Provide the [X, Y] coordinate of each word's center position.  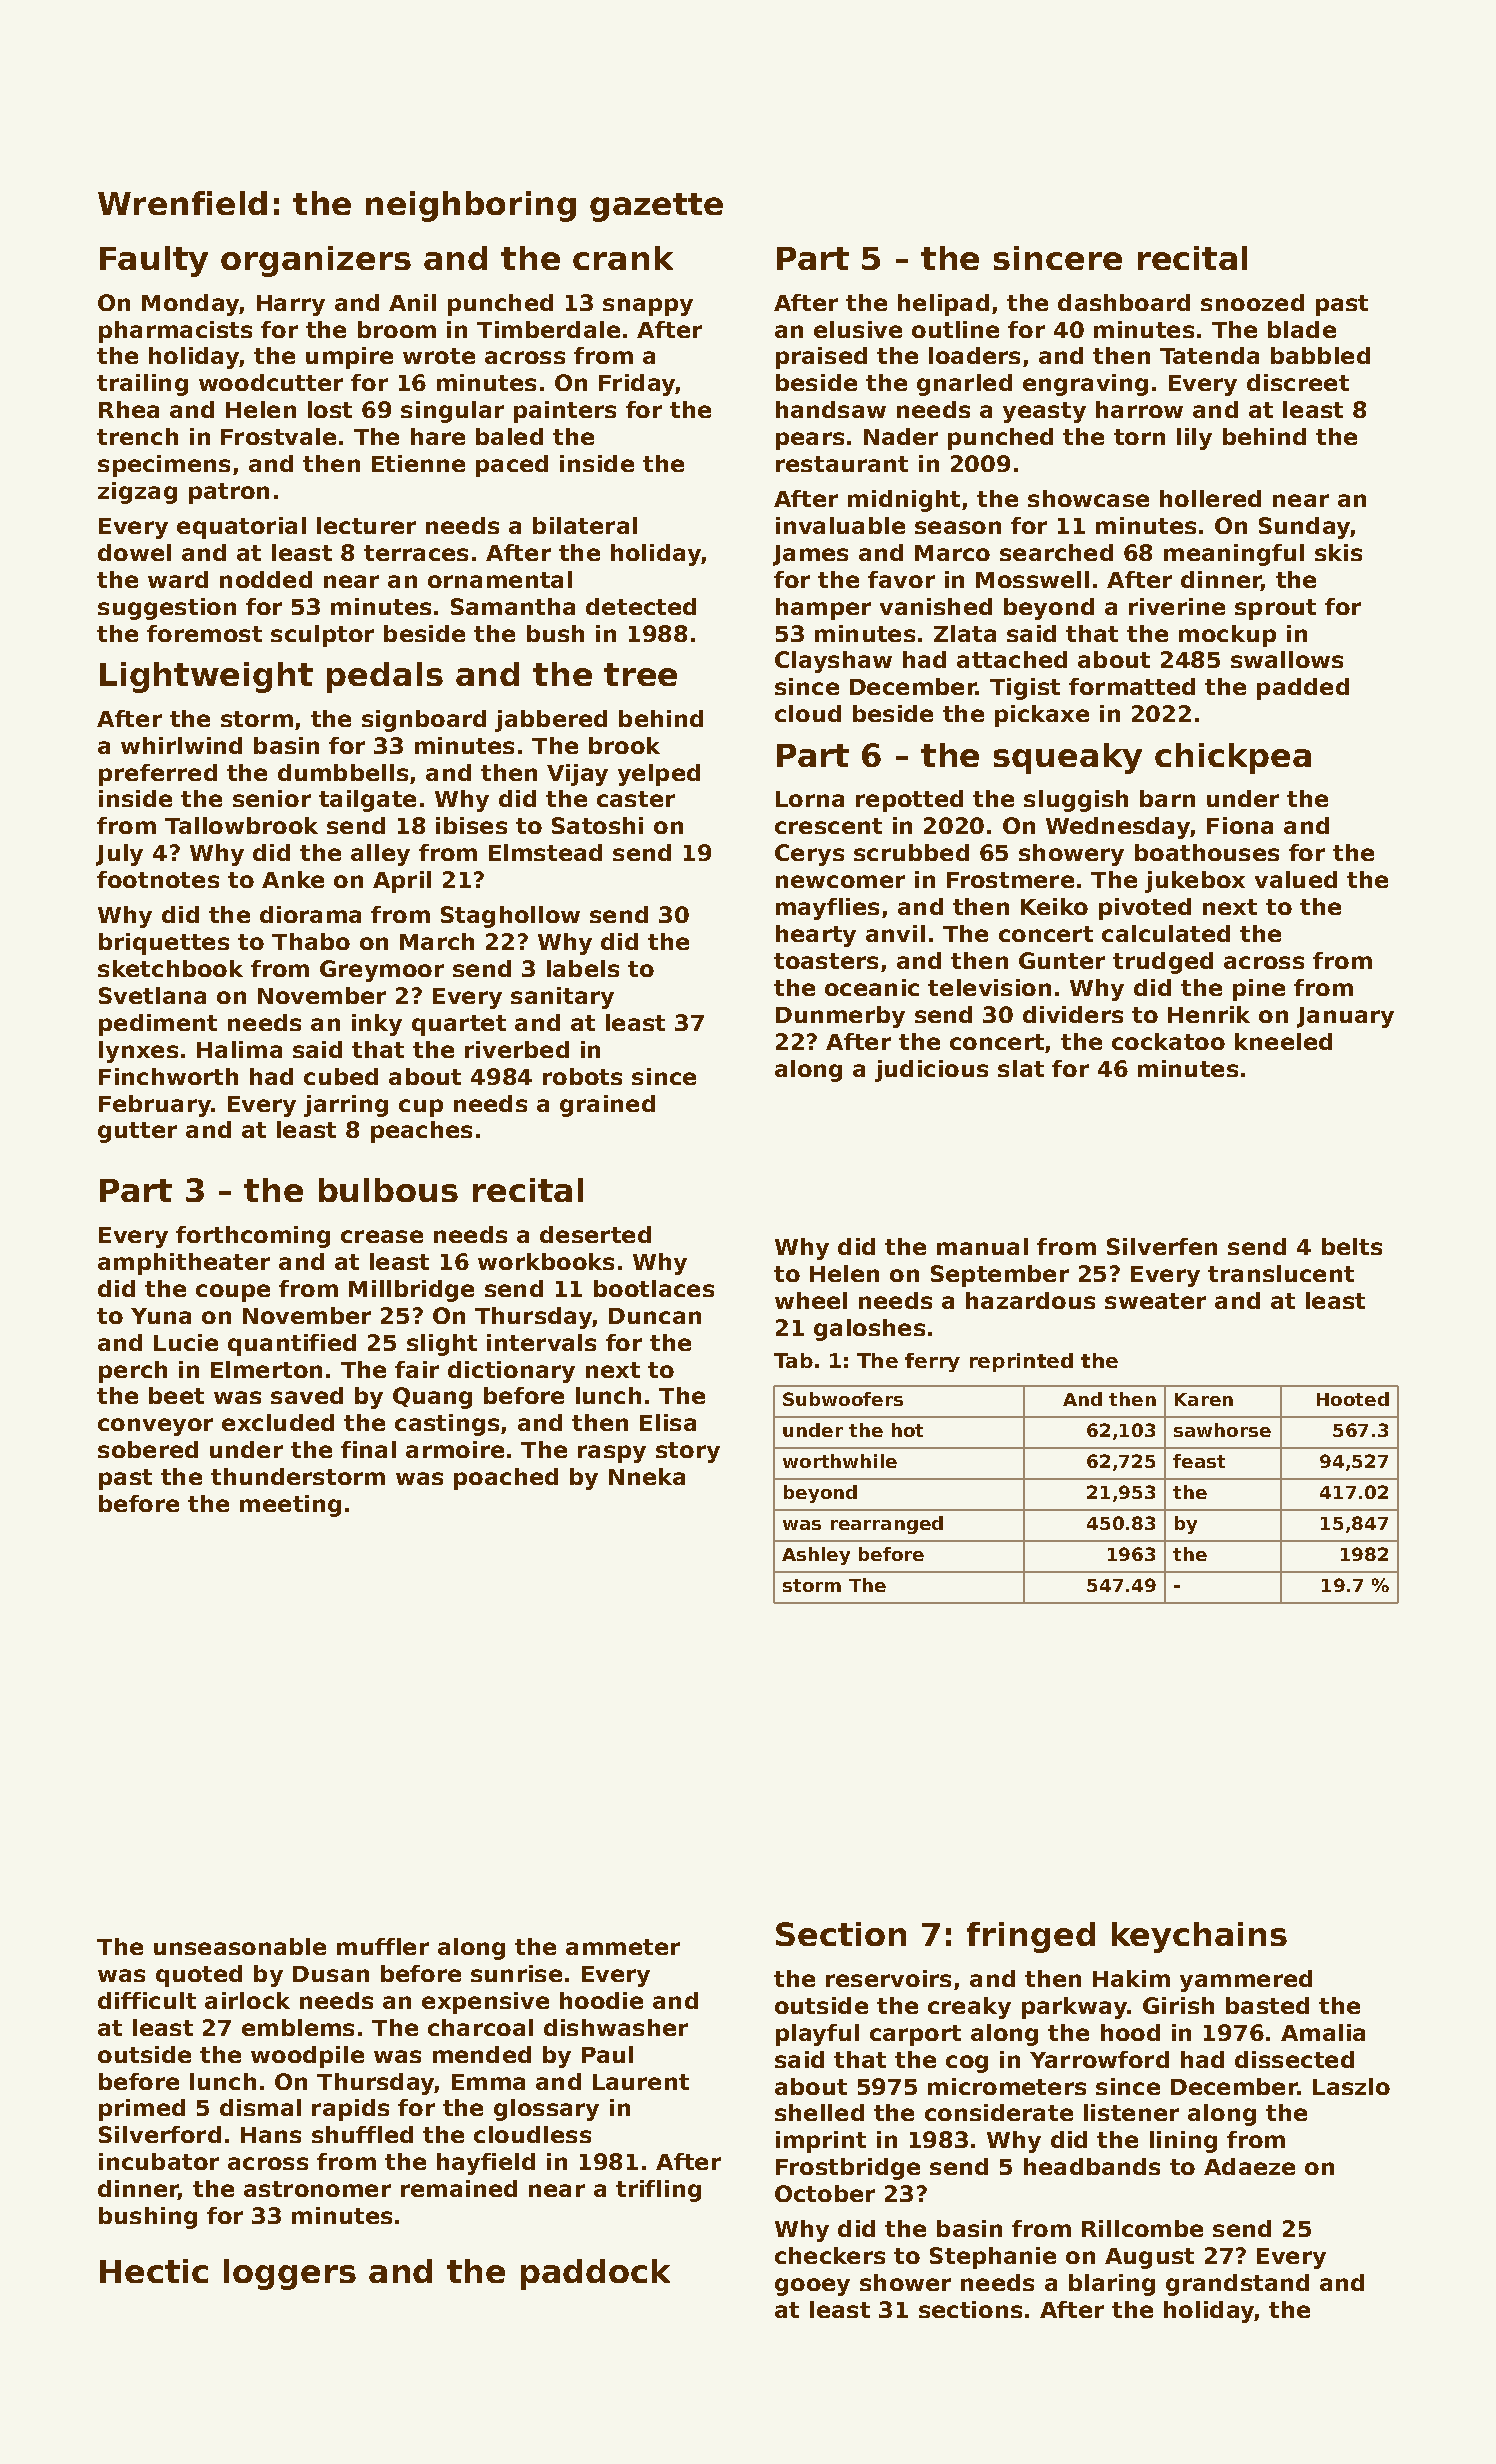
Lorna [810, 799]
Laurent [641, 2082]
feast [1199, 1461]
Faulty [154, 261]
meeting [290, 1506]
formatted [1132, 686]
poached [506, 1479]
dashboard [1124, 302]
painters [565, 412]
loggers [290, 2274]
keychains [1199, 1937]
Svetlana [152, 995]
